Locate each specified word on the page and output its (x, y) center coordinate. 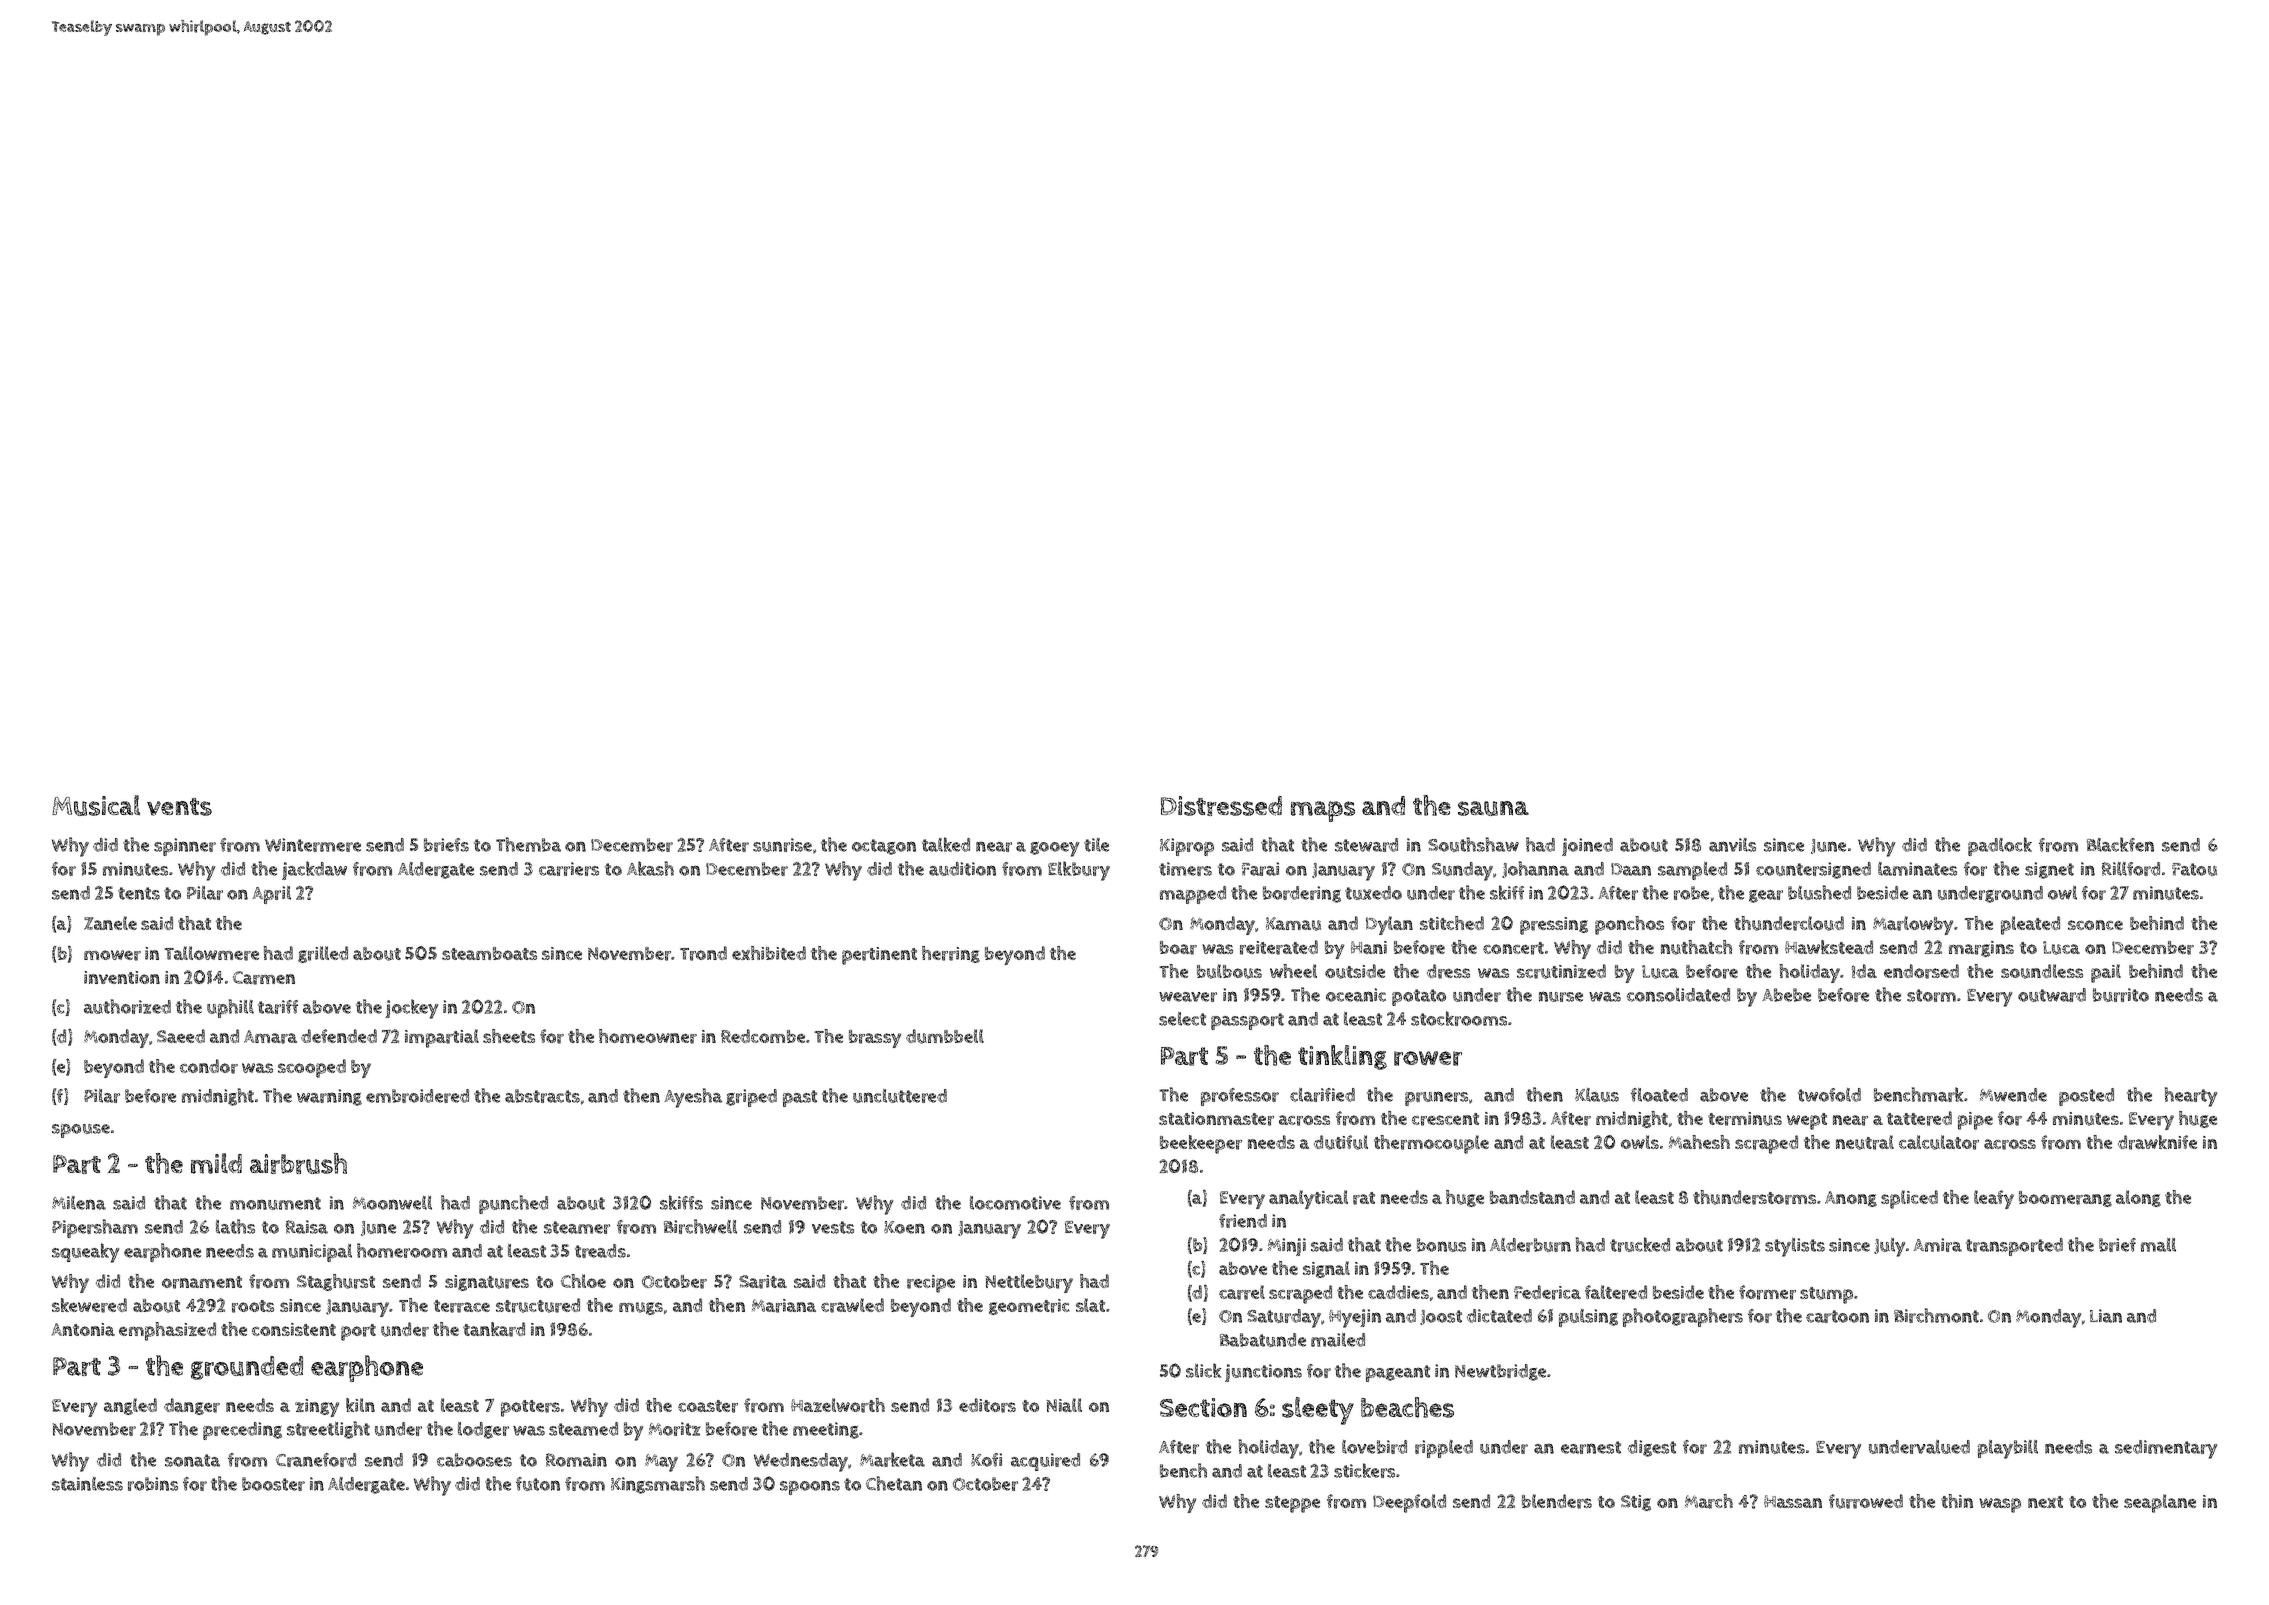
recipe (931, 1284)
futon (538, 1484)
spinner (185, 847)
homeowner (648, 1036)
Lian (2106, 1316)
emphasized (167, 1331)
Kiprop (1187, 847)
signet (2049, 870)
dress (1448, 971)
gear (1766, 896)
